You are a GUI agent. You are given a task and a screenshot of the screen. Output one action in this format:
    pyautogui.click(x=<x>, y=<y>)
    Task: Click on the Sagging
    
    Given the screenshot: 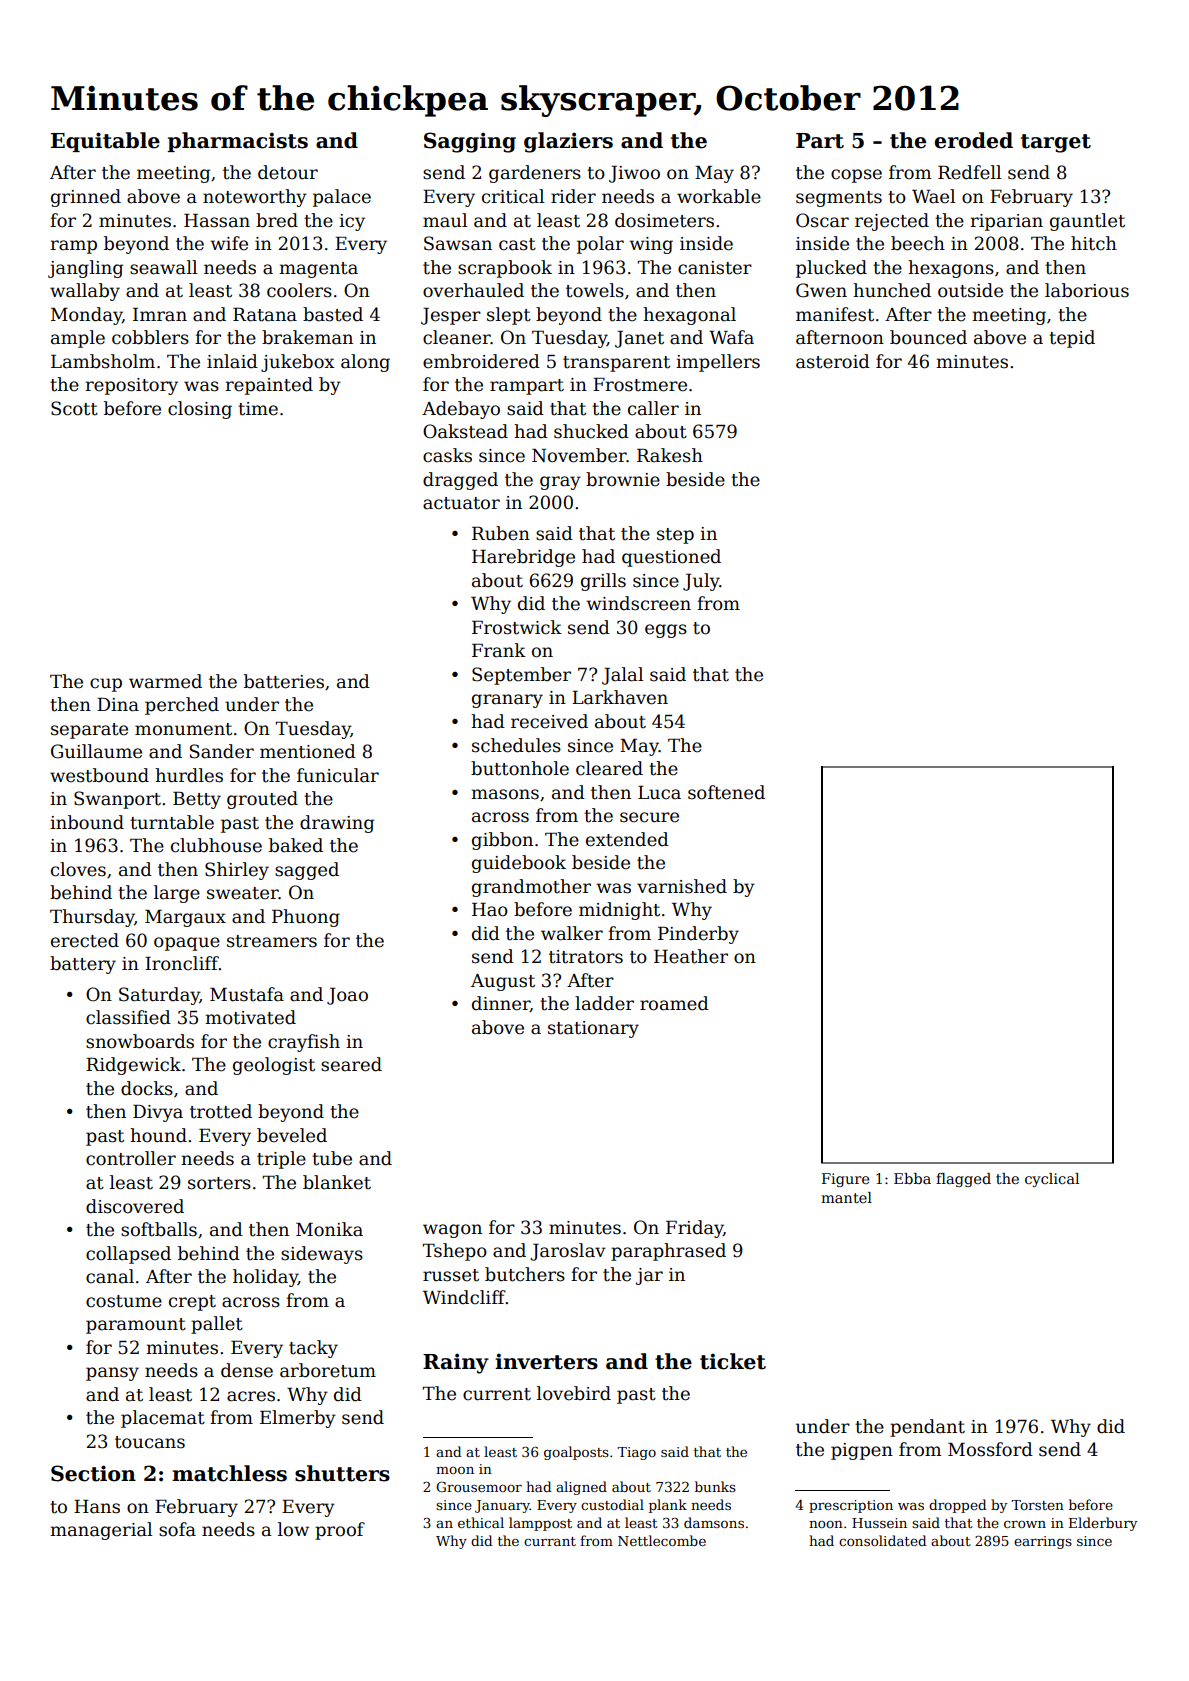 What is the action you would take?
    pyautogui.click(x=470, y=142)
